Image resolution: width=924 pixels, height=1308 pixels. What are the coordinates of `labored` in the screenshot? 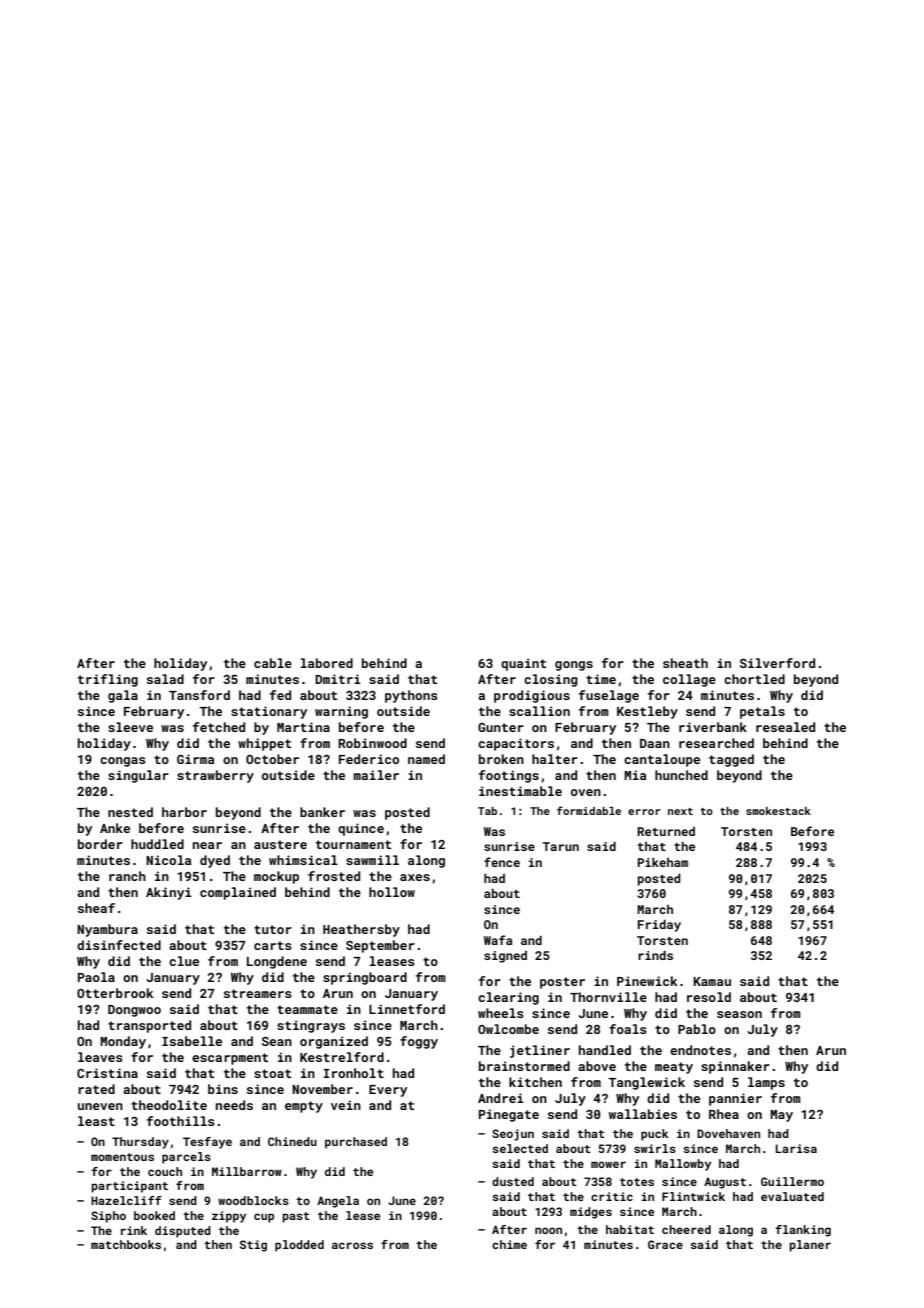 It's located at (327, 663).
